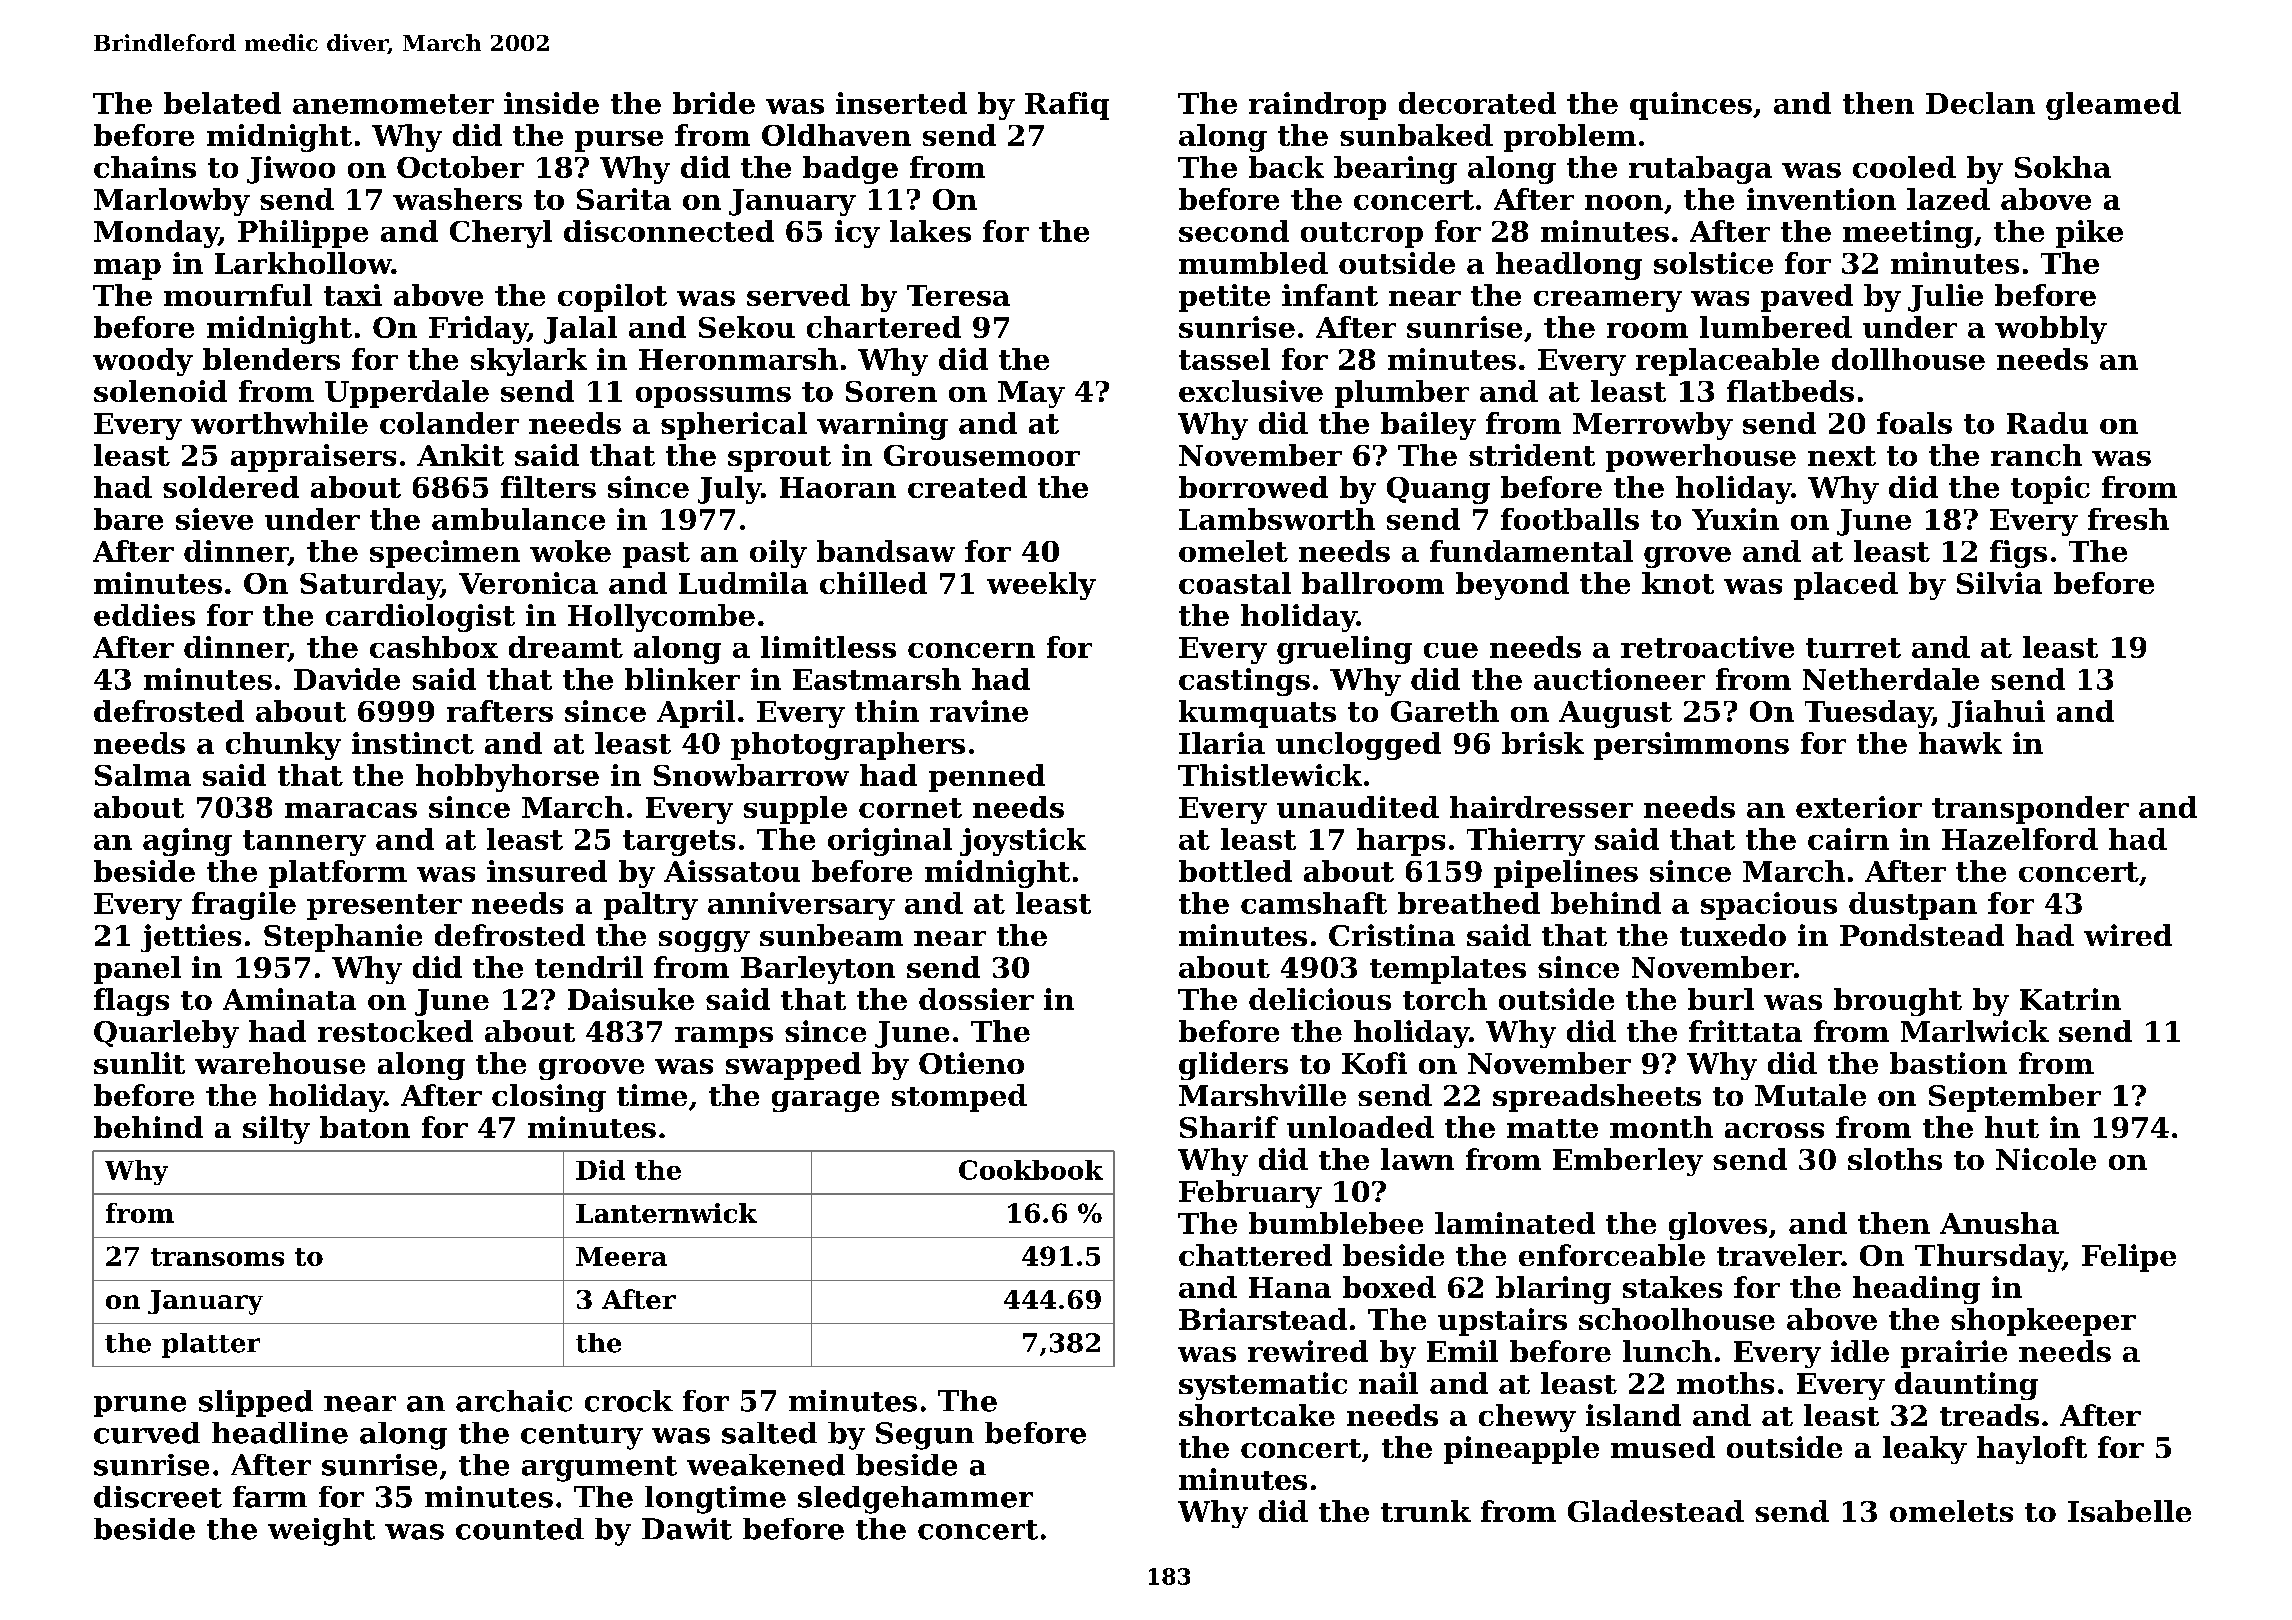 This image has width=2292, height=1620. Describe the element at coordinates (347, 679) in the image. I see `Davide` at that location.
